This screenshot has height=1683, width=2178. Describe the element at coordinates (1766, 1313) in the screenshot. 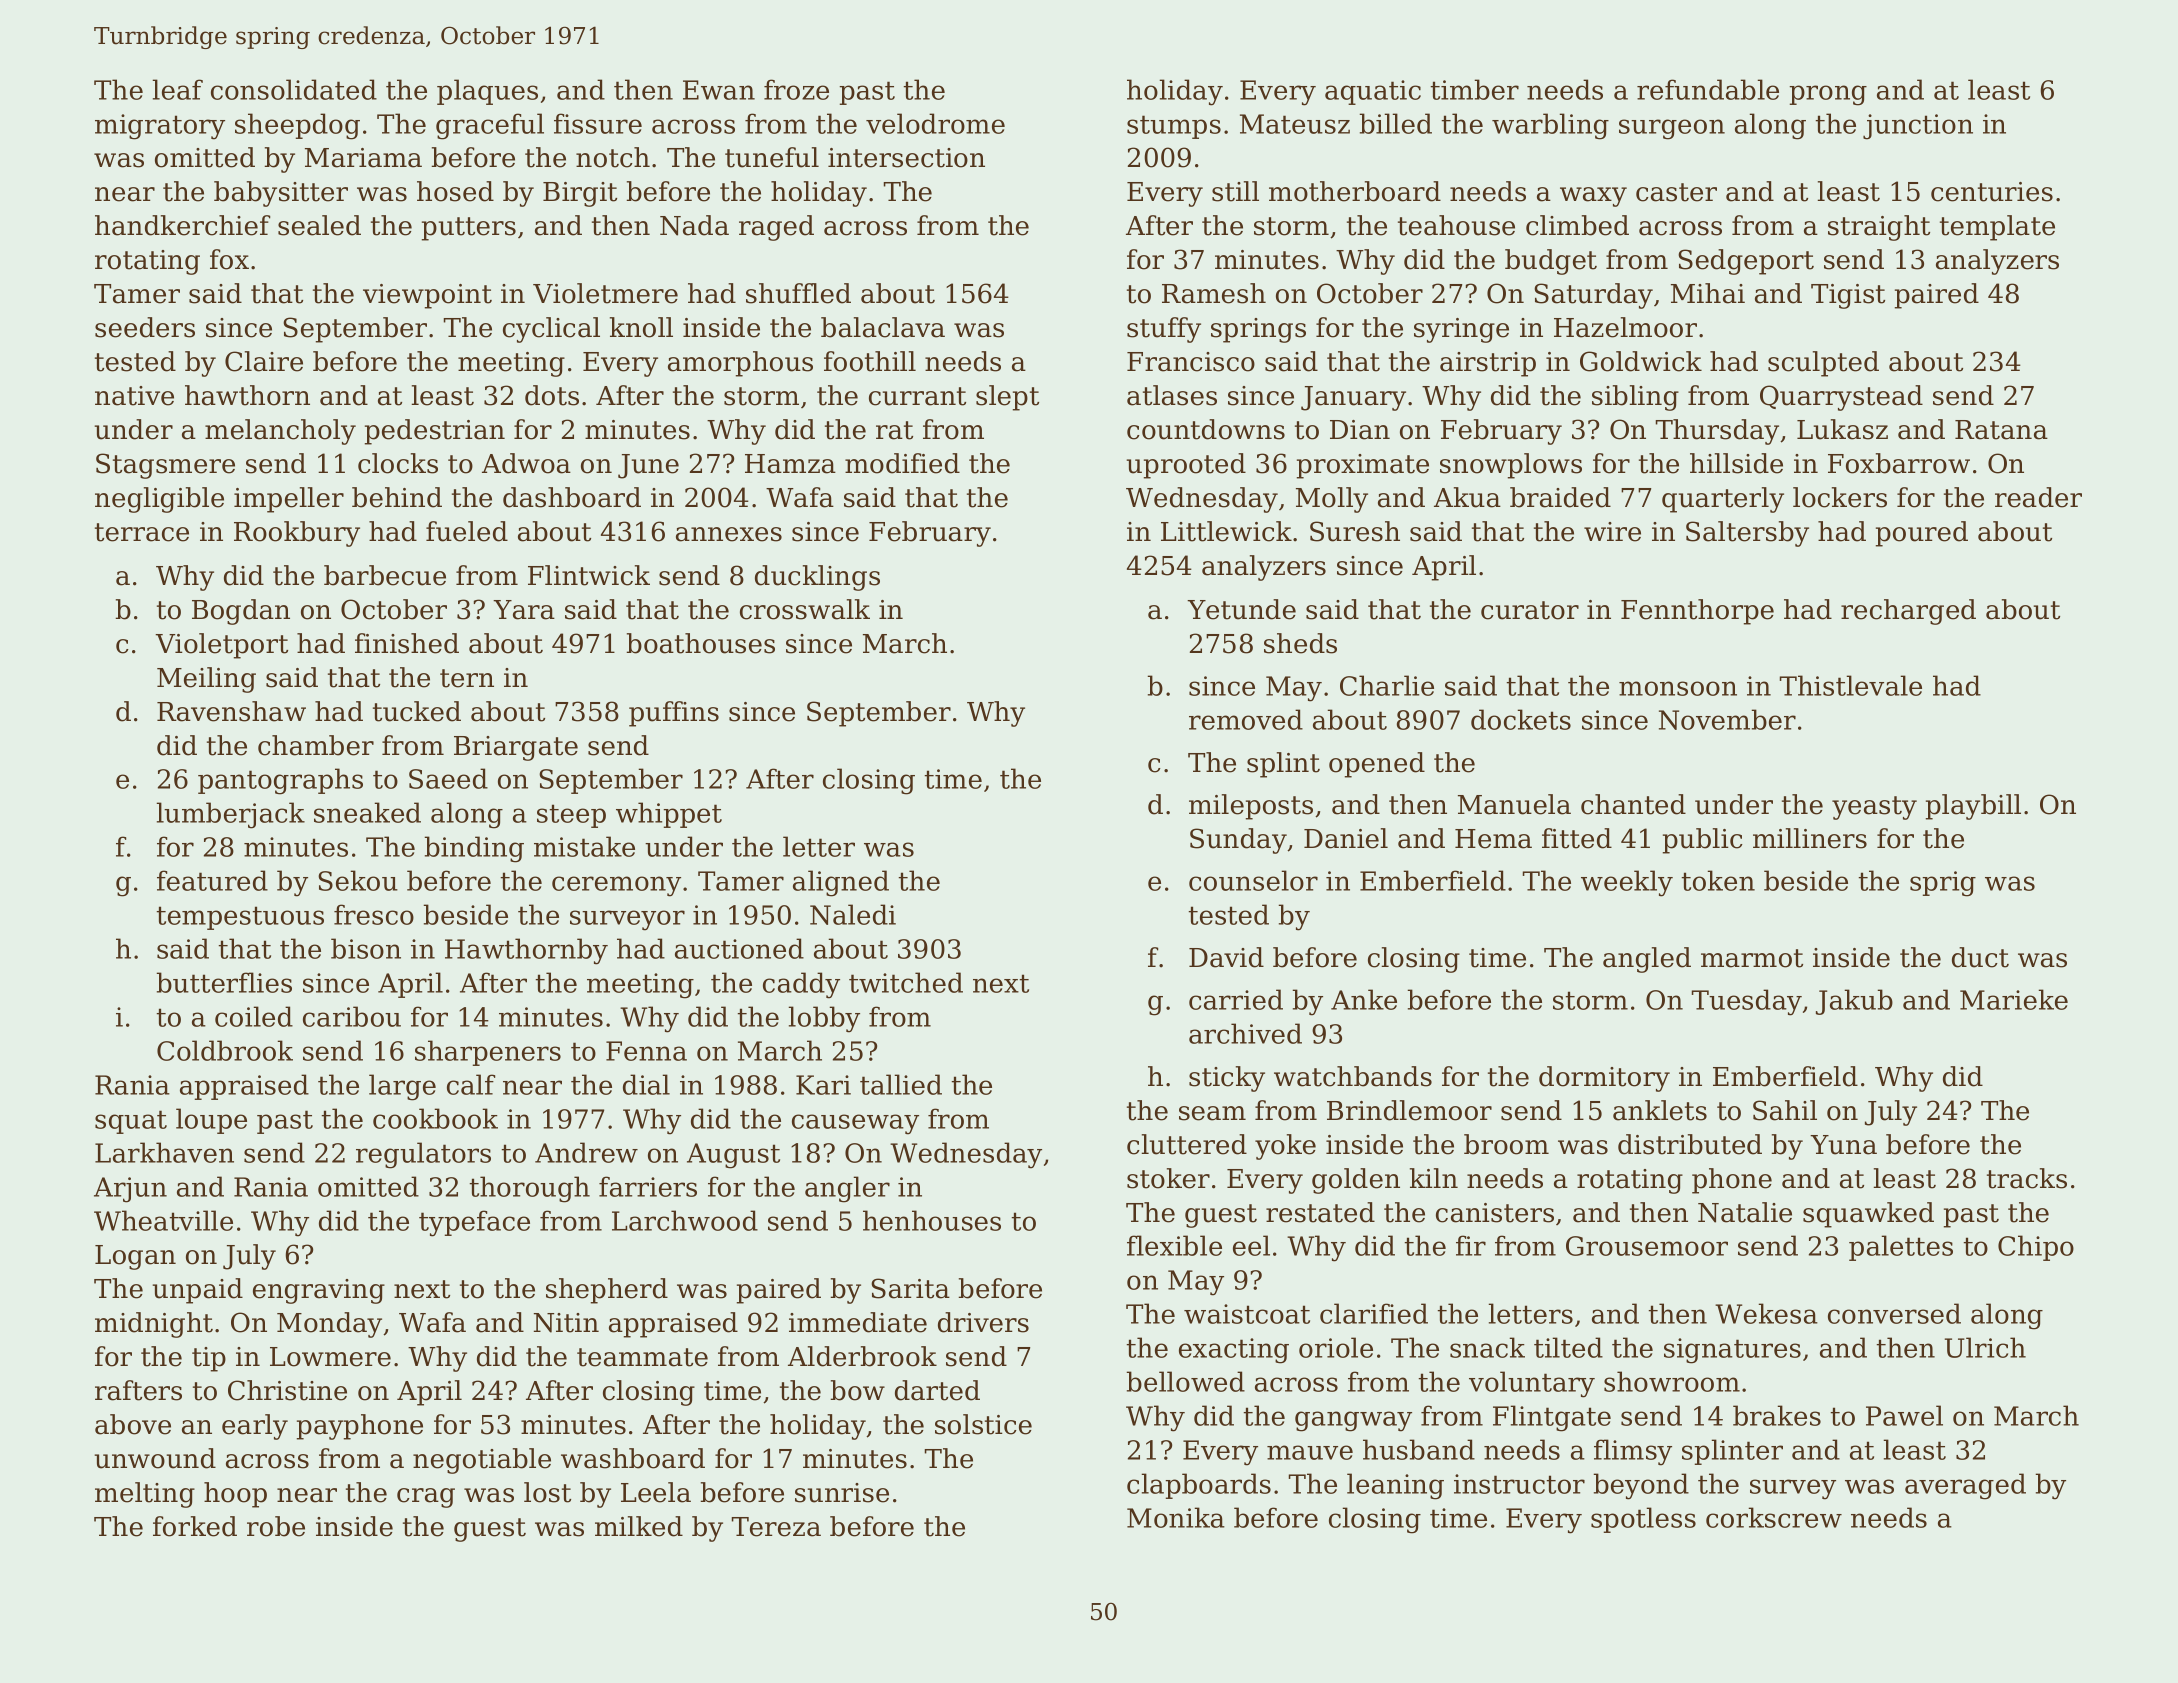

I see `Wekesa` at that location.
